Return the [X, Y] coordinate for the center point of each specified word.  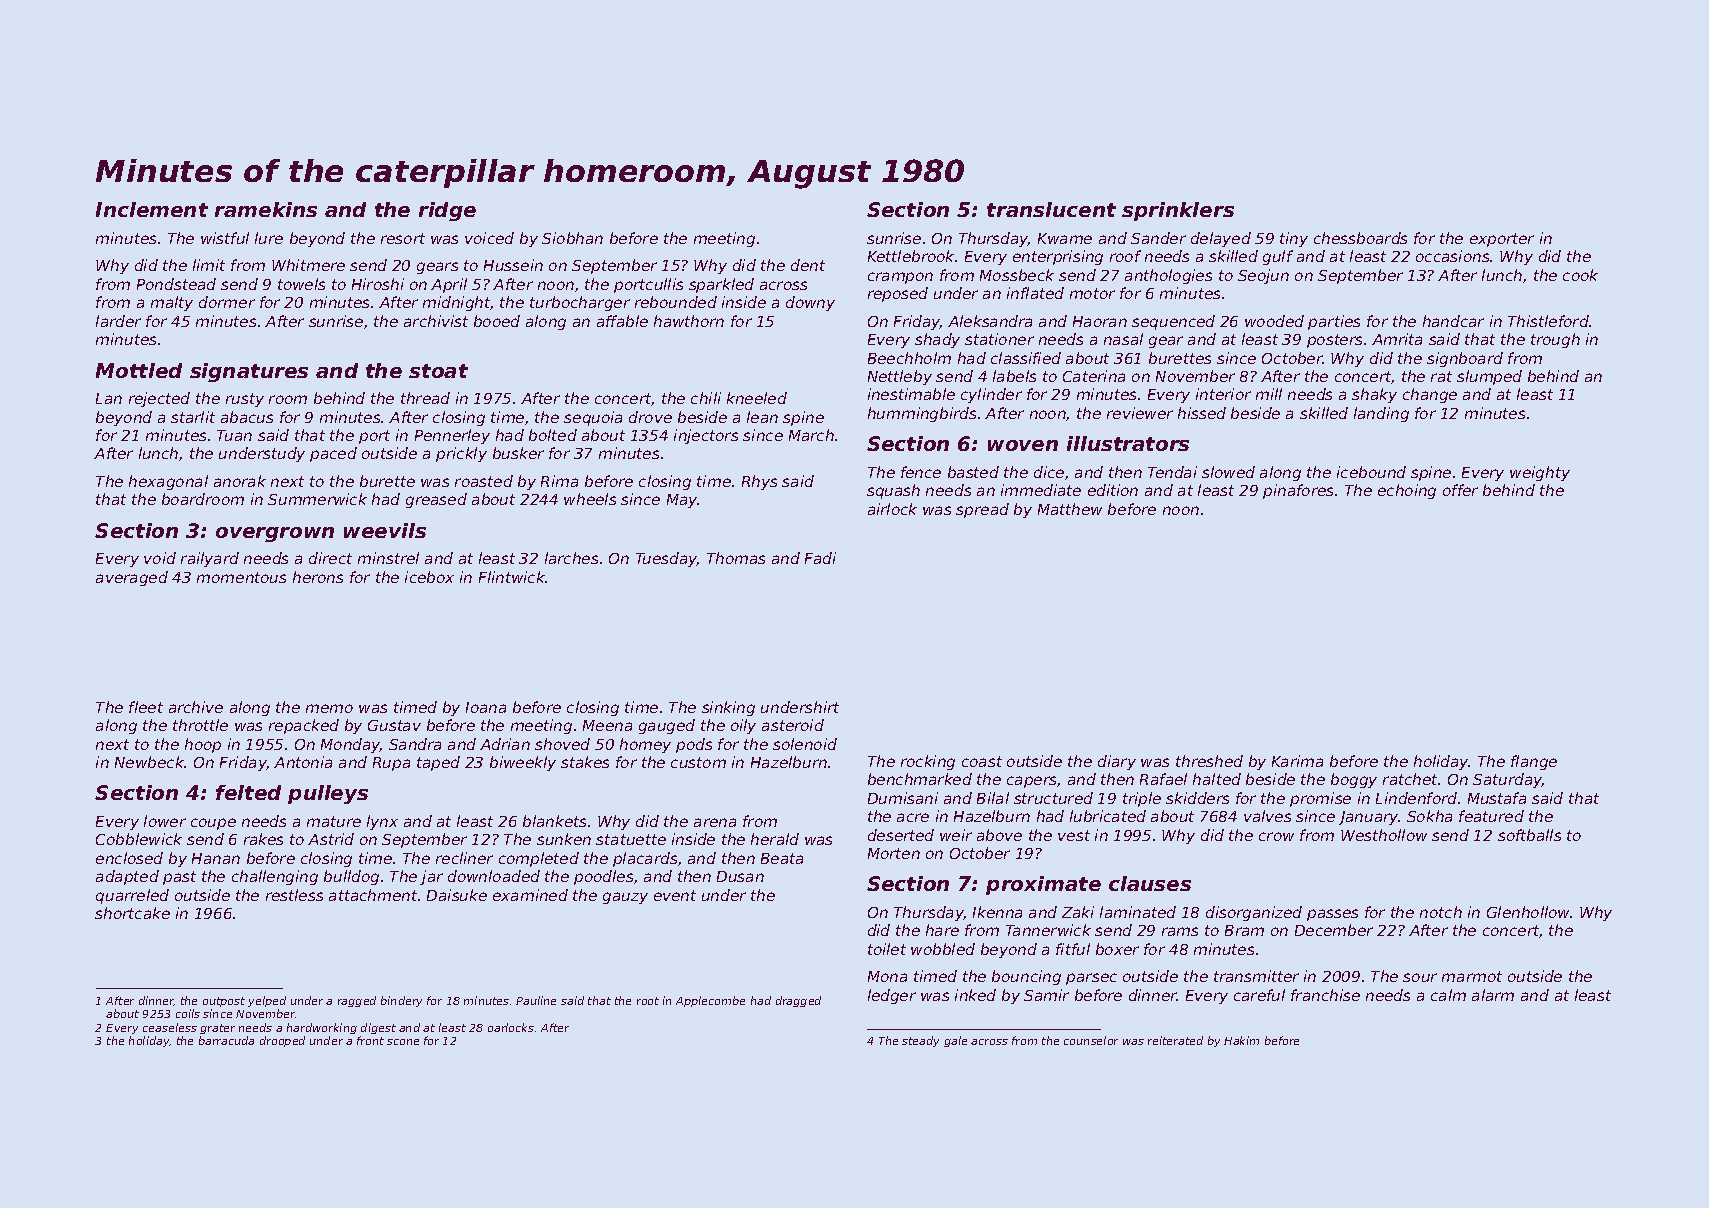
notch [1441, 912]
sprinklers [1178, 211]
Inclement [152, 209]
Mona [887, 976]
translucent [1051, 209]
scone [403, 1042]
